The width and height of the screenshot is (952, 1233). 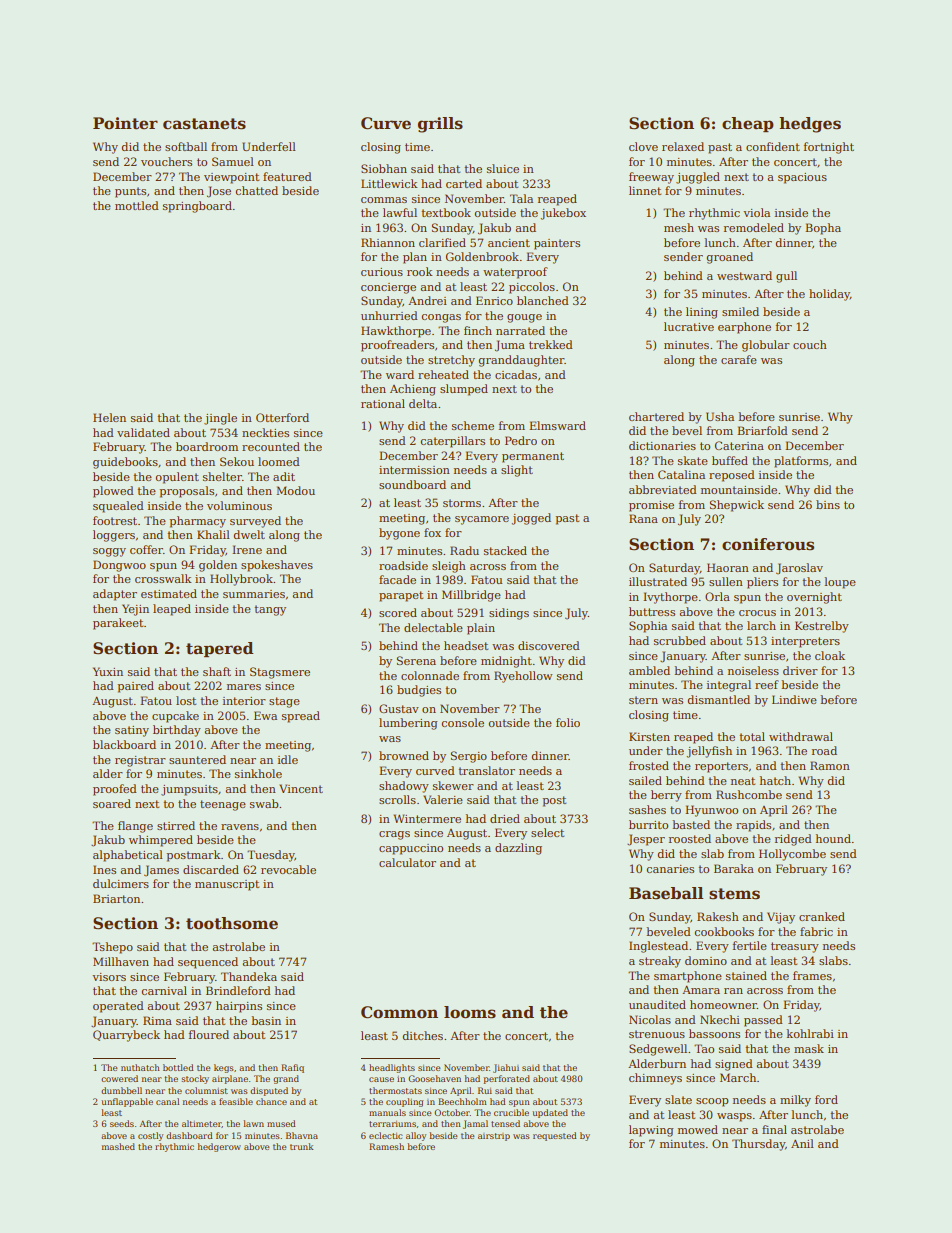 What do you see at coordinates (683, 146) in the screenshot?
I see `relaxed` at bounding box center [683, 146].
